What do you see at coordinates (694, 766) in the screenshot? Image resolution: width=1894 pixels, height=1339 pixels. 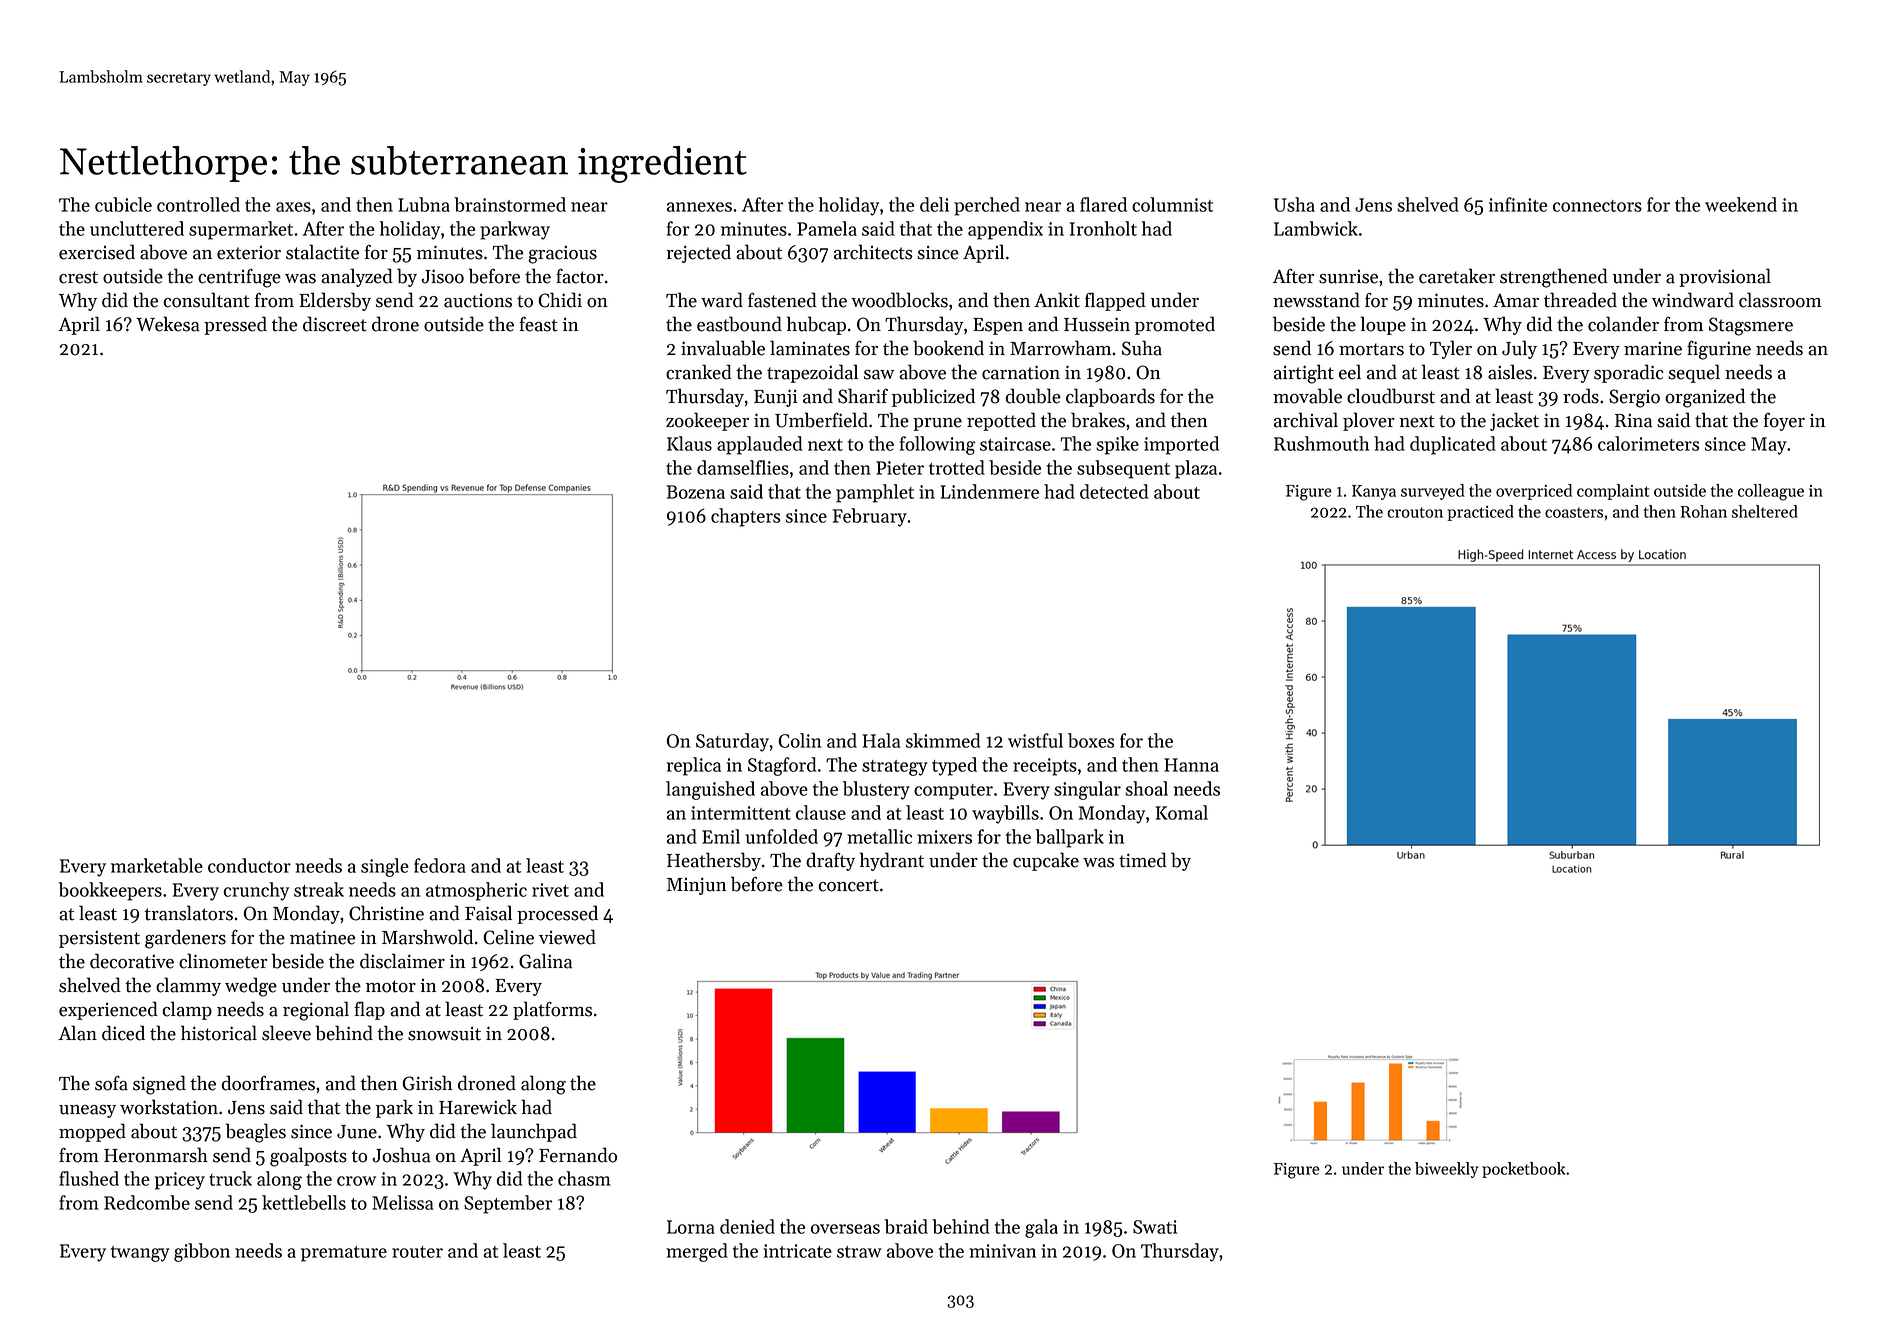 I see `replica` at bounding box center [694, 766].
